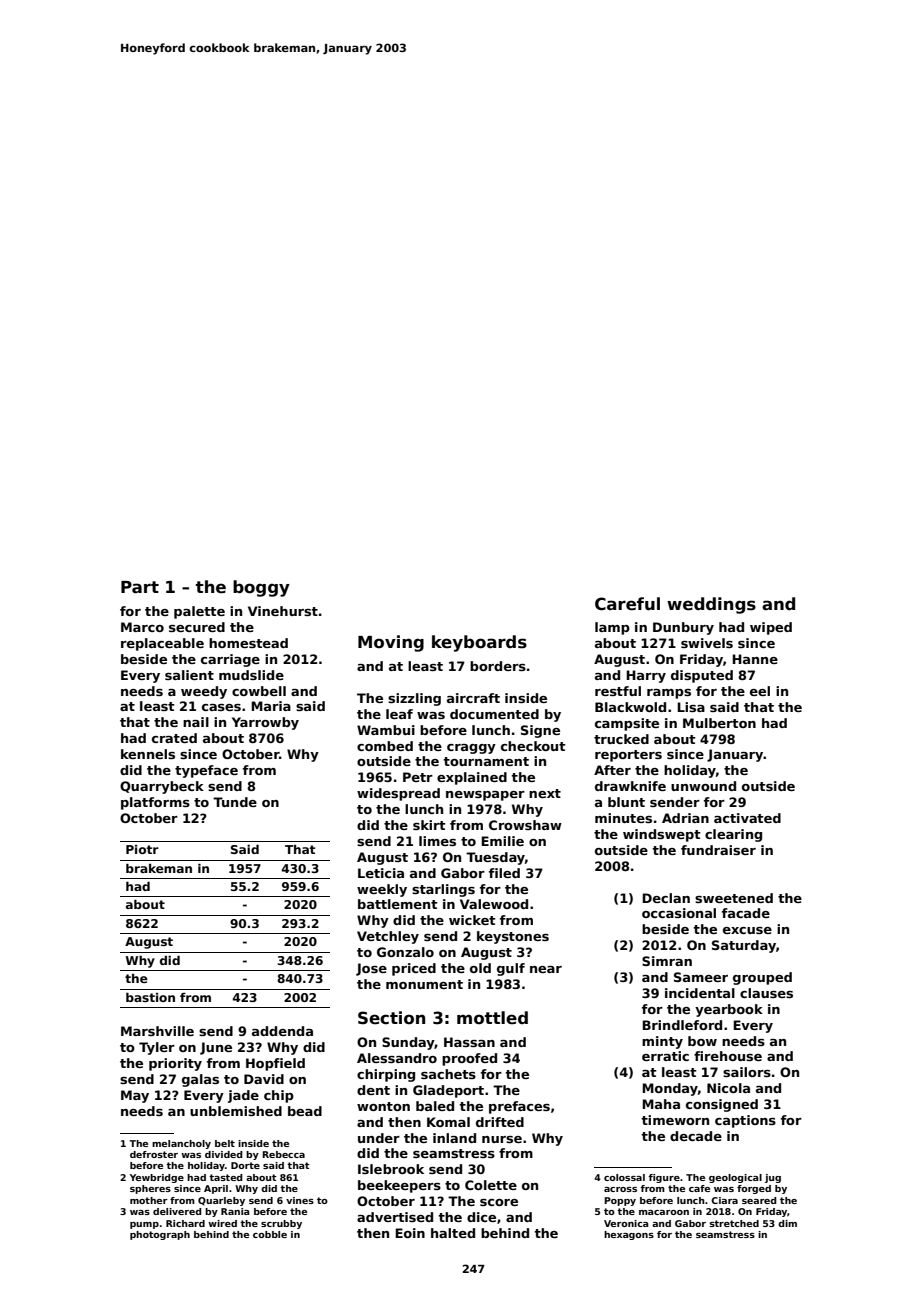 This image has height=1308, width=924. What do you see at coordinates (627, 604) in the image?
I see `Careful` at bounding box center [627, 604].
